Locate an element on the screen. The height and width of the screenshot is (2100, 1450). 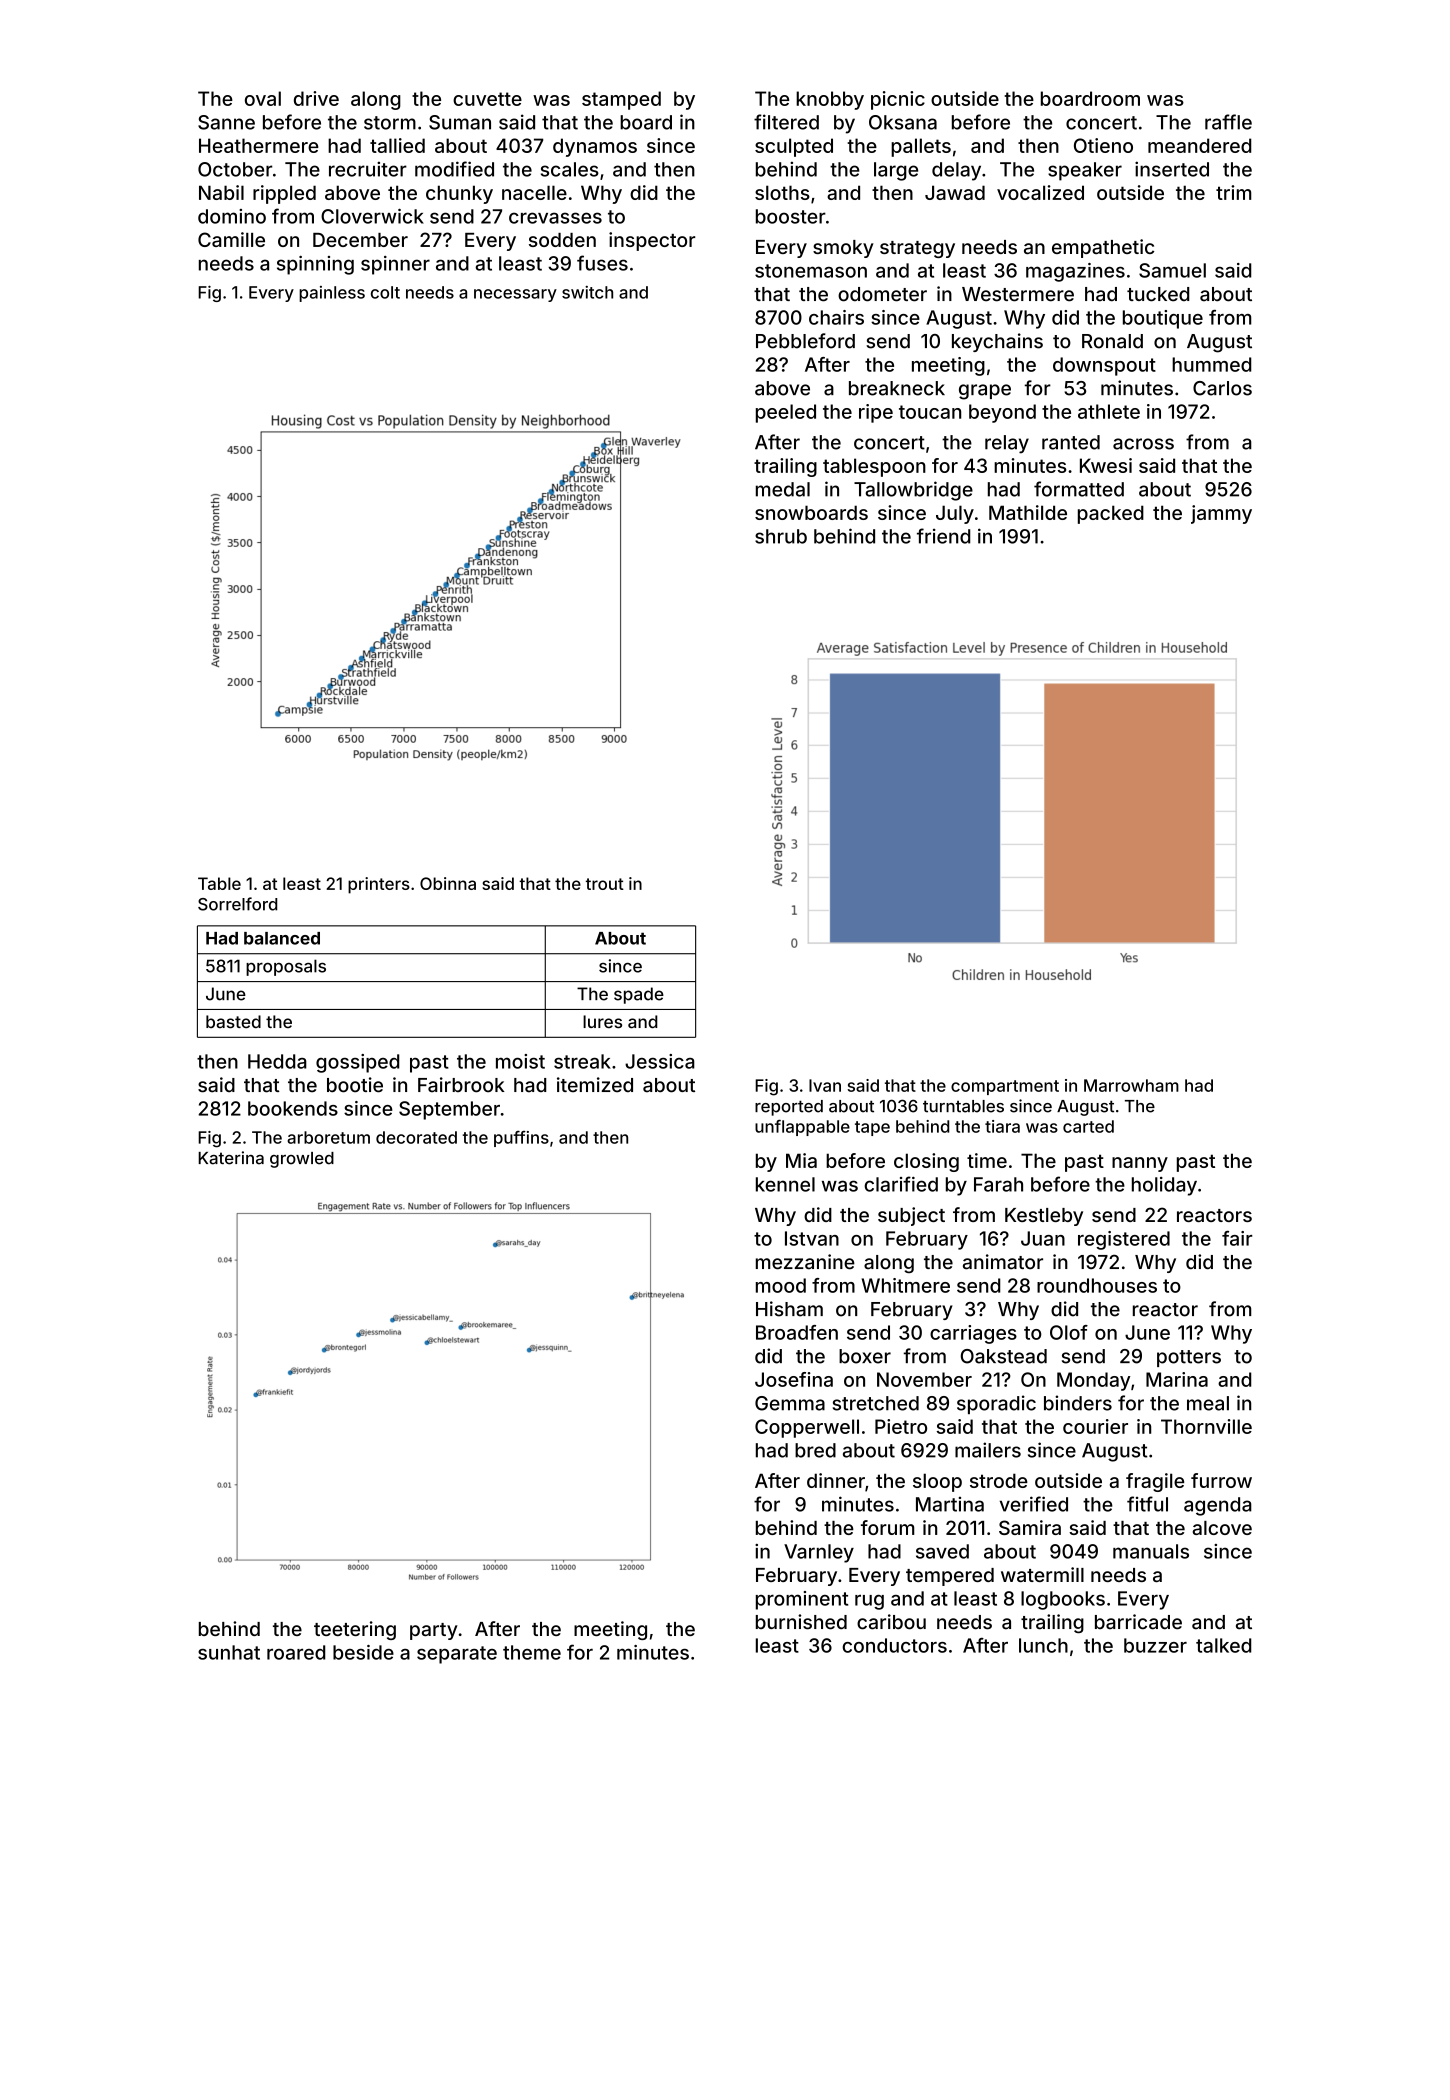
jammy is located at coordinates (1221, 514).
